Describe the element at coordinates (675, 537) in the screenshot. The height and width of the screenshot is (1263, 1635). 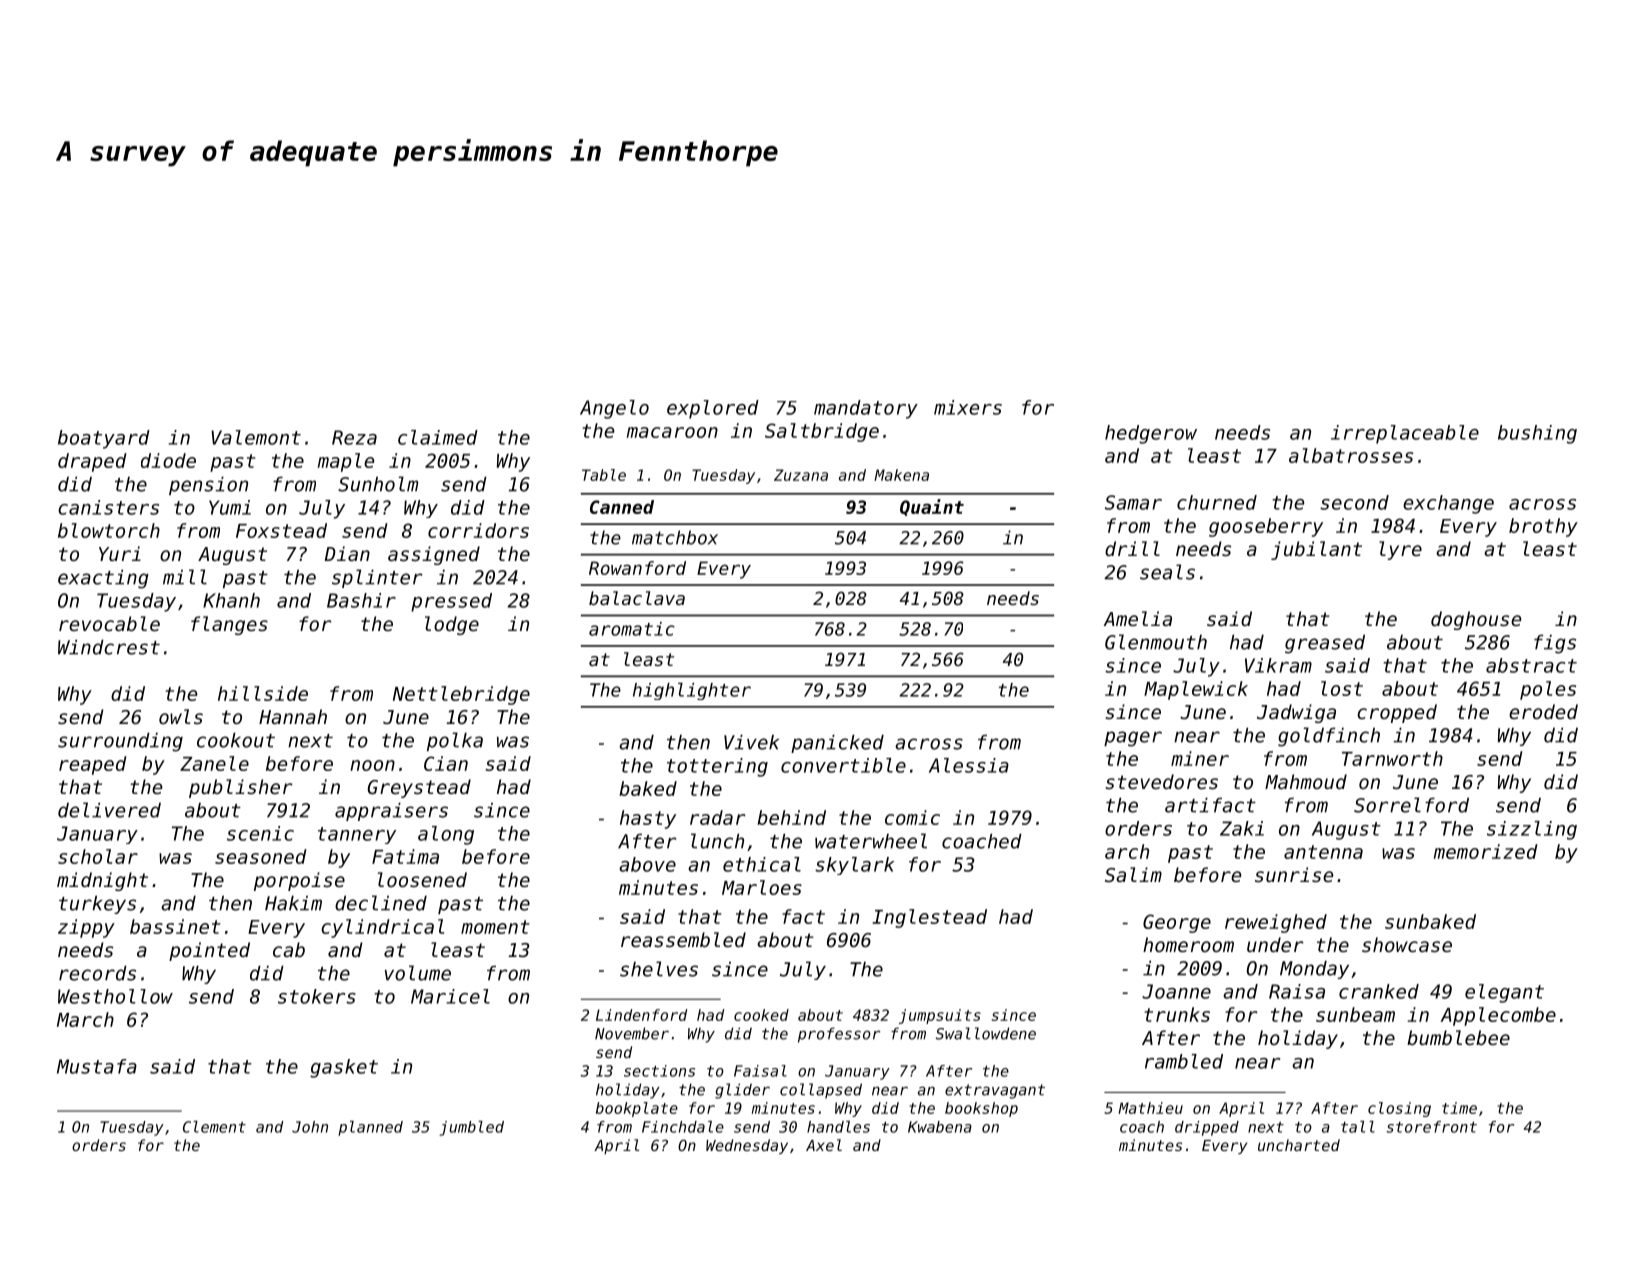
I see `matchbox` at that location.
